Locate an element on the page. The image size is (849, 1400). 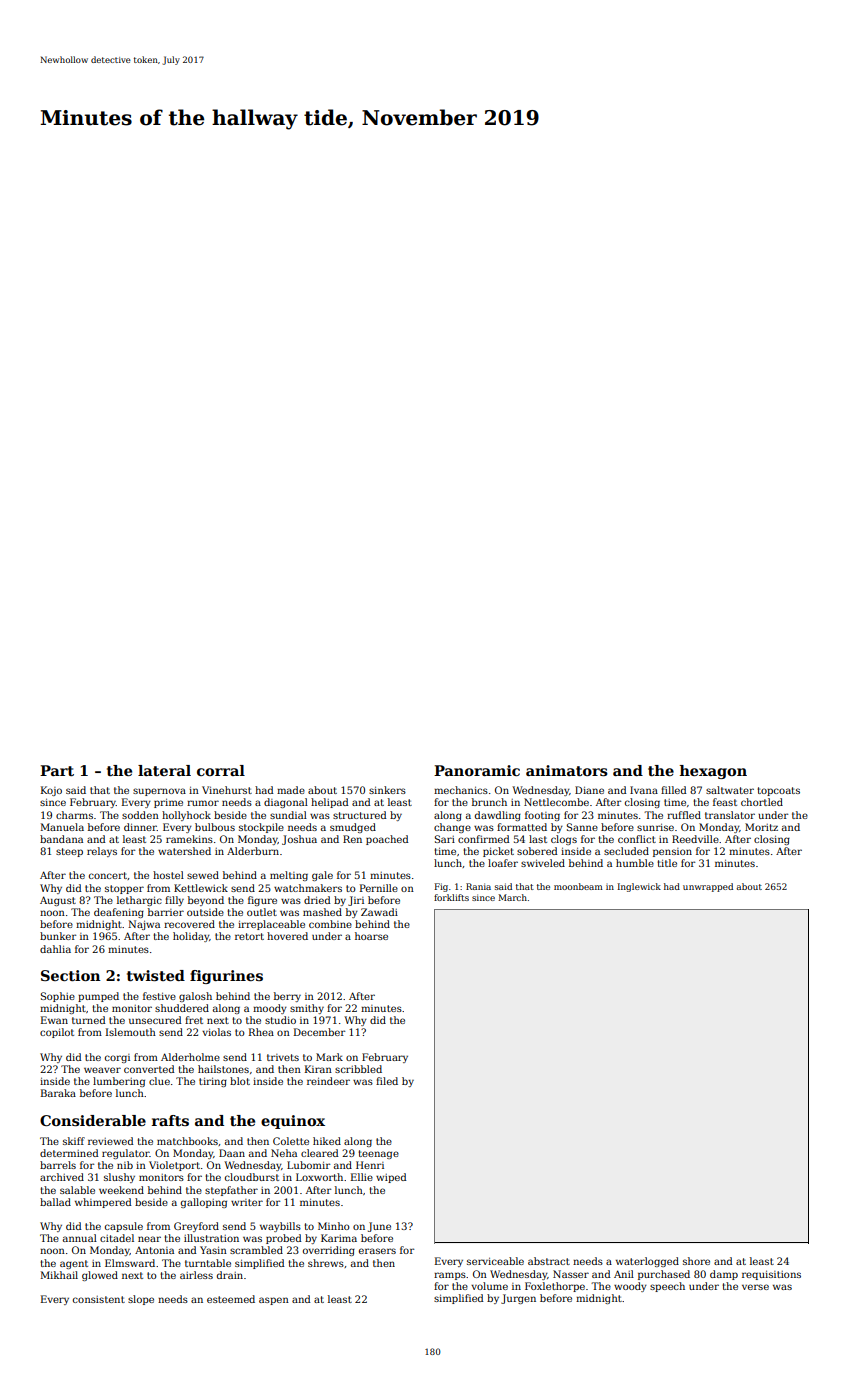
reindeer is located at coordinates (328, 1081).
